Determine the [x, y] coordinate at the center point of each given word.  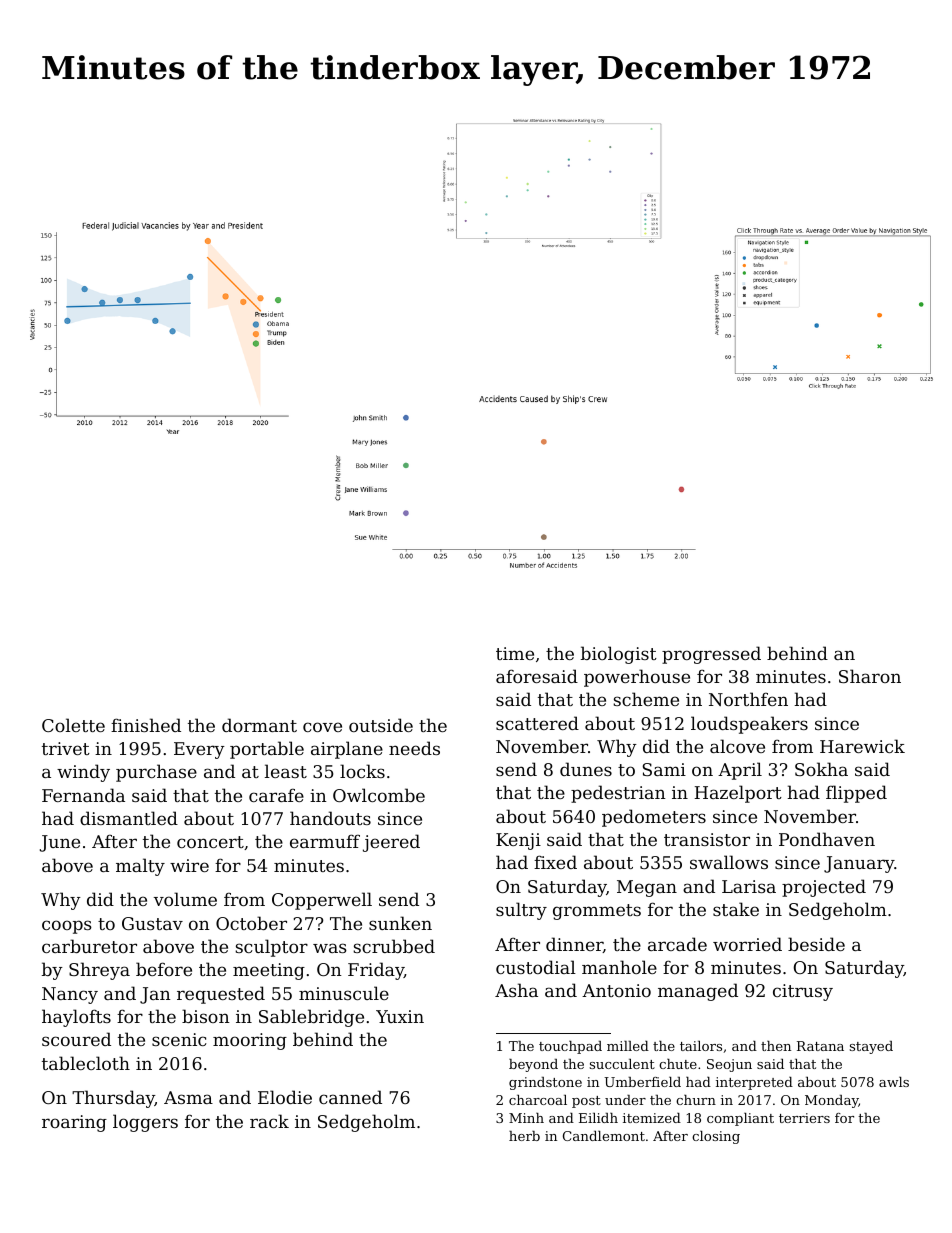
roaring [74, 1123]
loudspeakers [749, 725]
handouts [330, 818]
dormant [259, 725]
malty [140, 867]
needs [414, 748]
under [625, 1100]
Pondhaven [827, 839]
